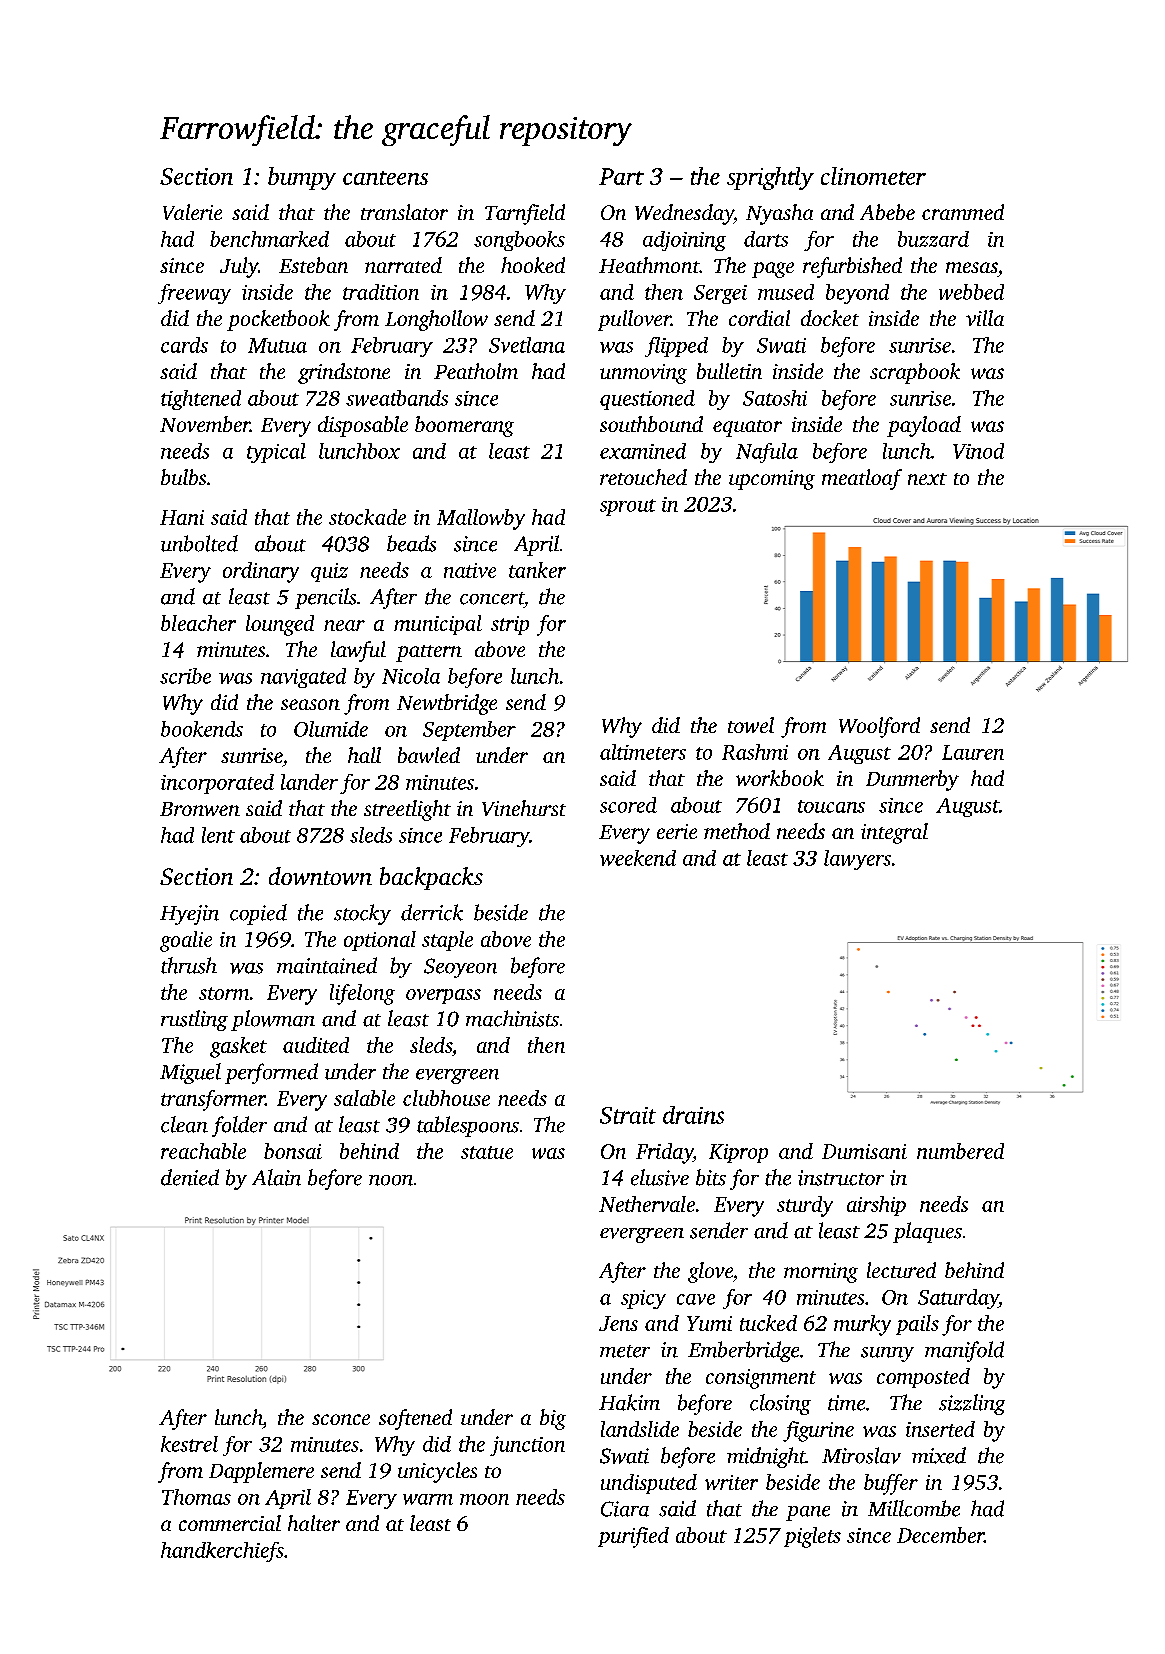 This page has height=1654, width=1165. What do you see at coordinates (314, 1523) in the page?
I see `halter` at bounding box center [314, 1523].
